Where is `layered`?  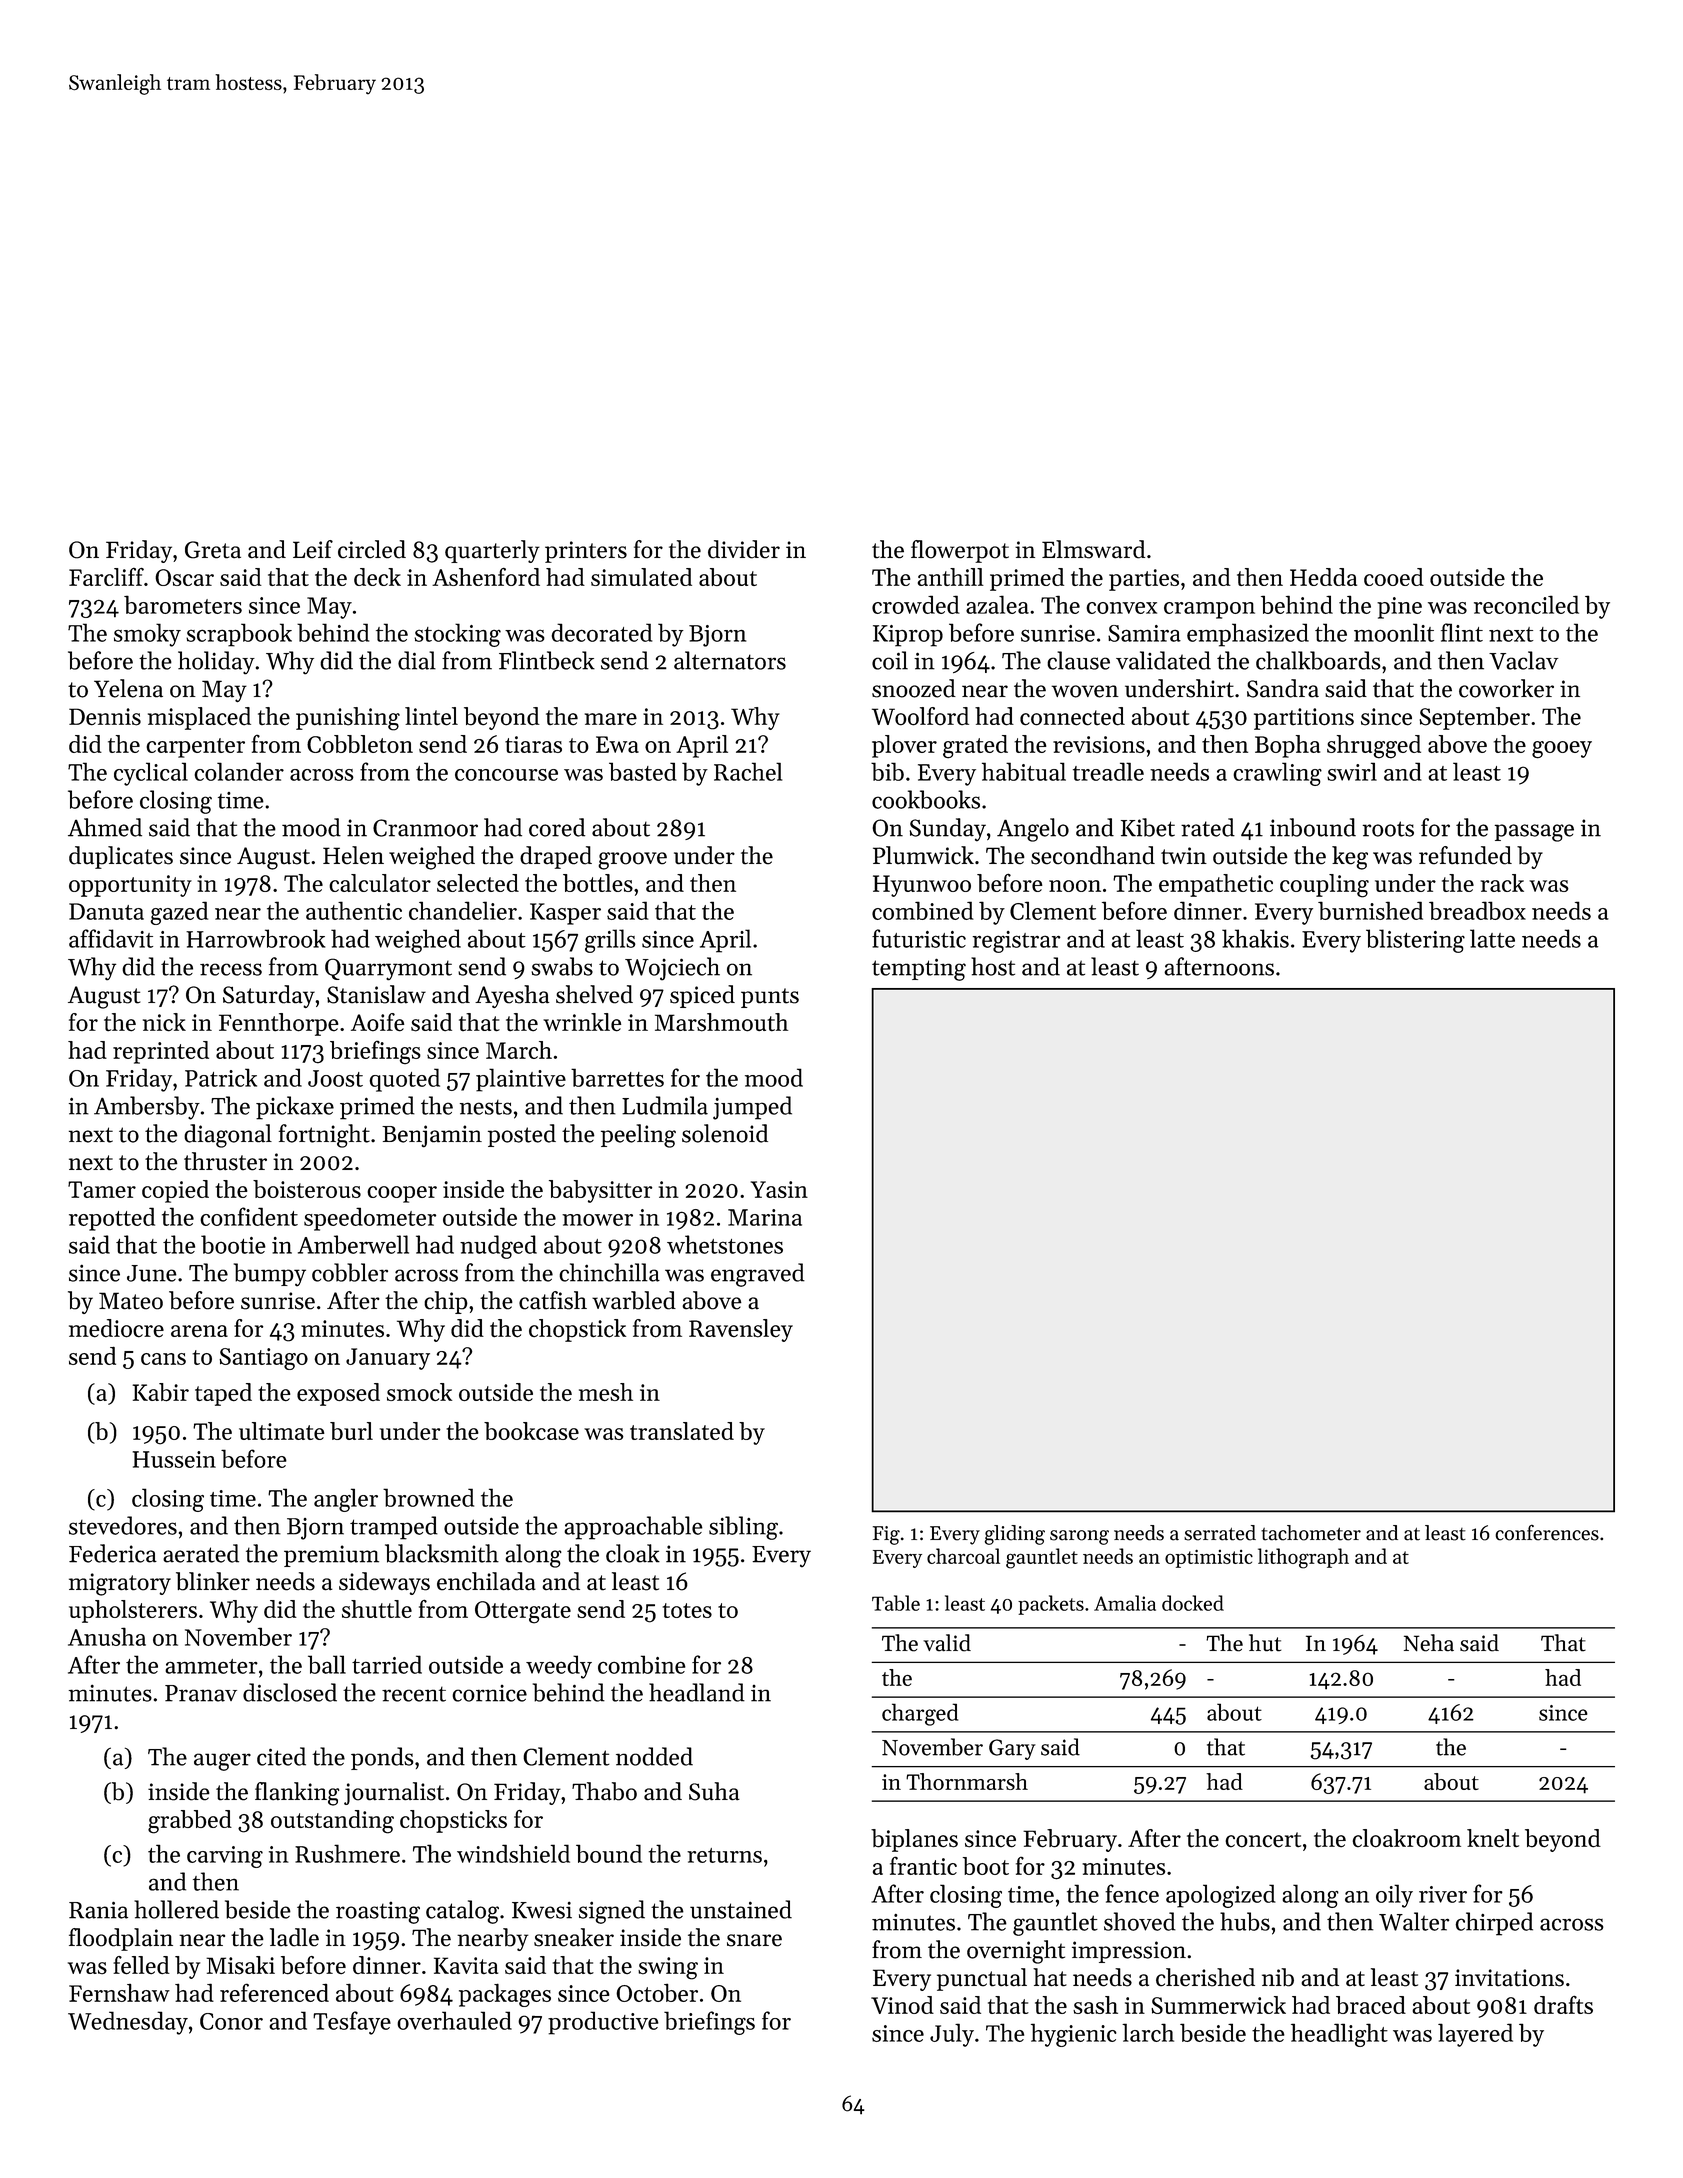
layered is located at coordinates (1475, 2035).
